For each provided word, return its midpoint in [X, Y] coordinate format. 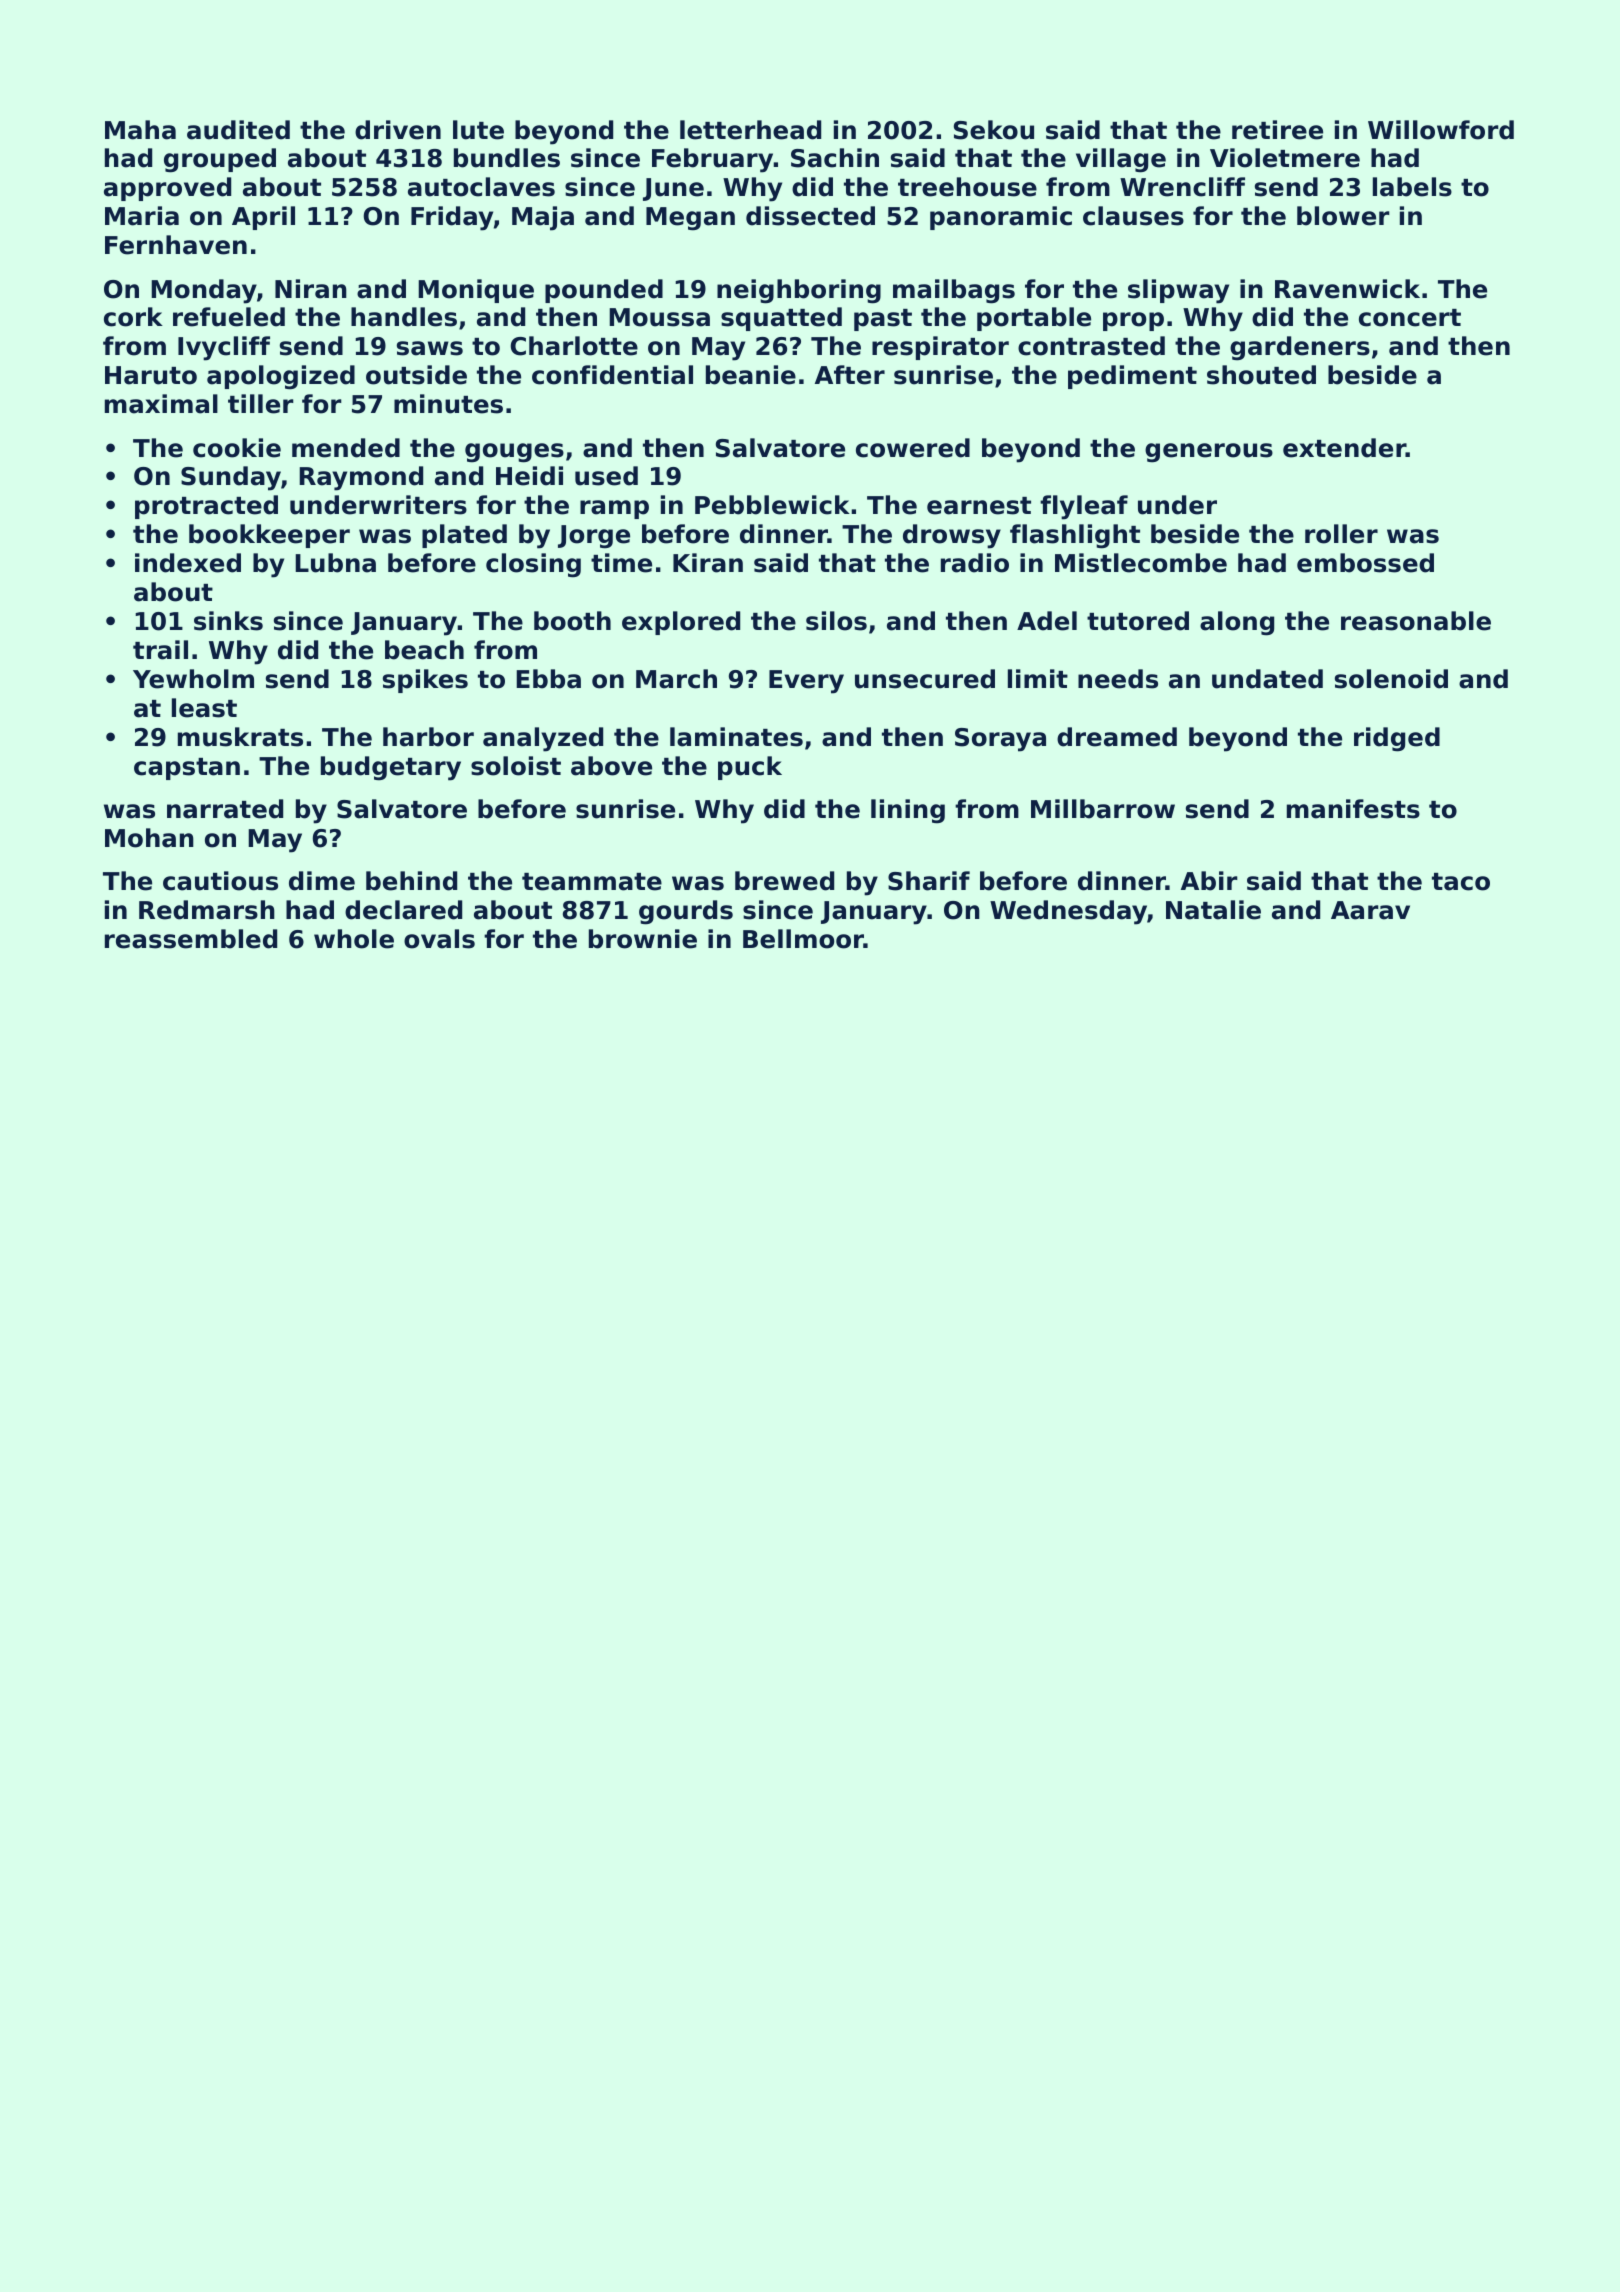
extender [1344, 448]
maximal [161, 404]
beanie [751, 375]
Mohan [149, 838]
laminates [736, 737]
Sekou [994, 130]
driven [398, 130]
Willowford [1441, 130]
